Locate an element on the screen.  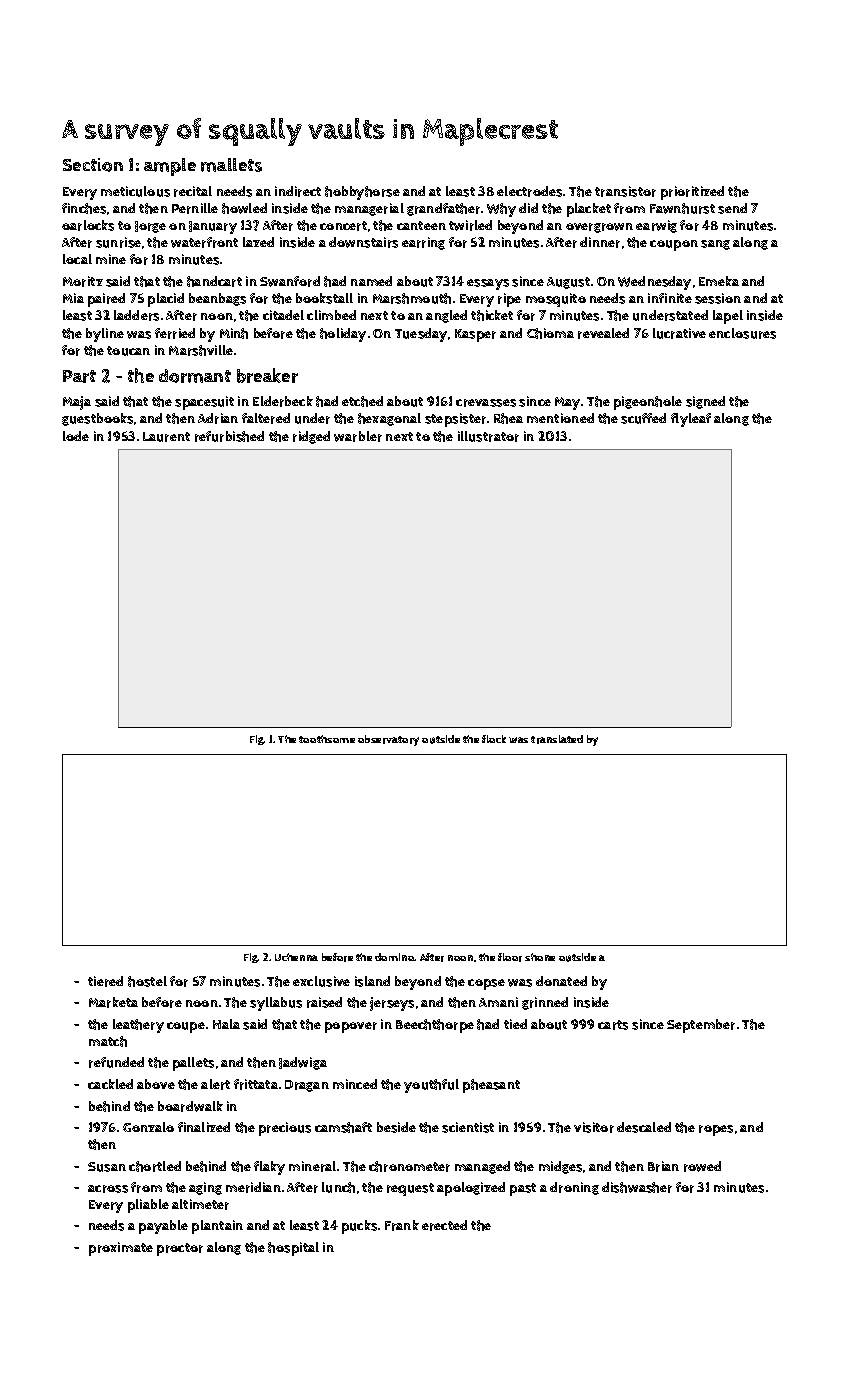
translated is located at coordinates (557, 739).
